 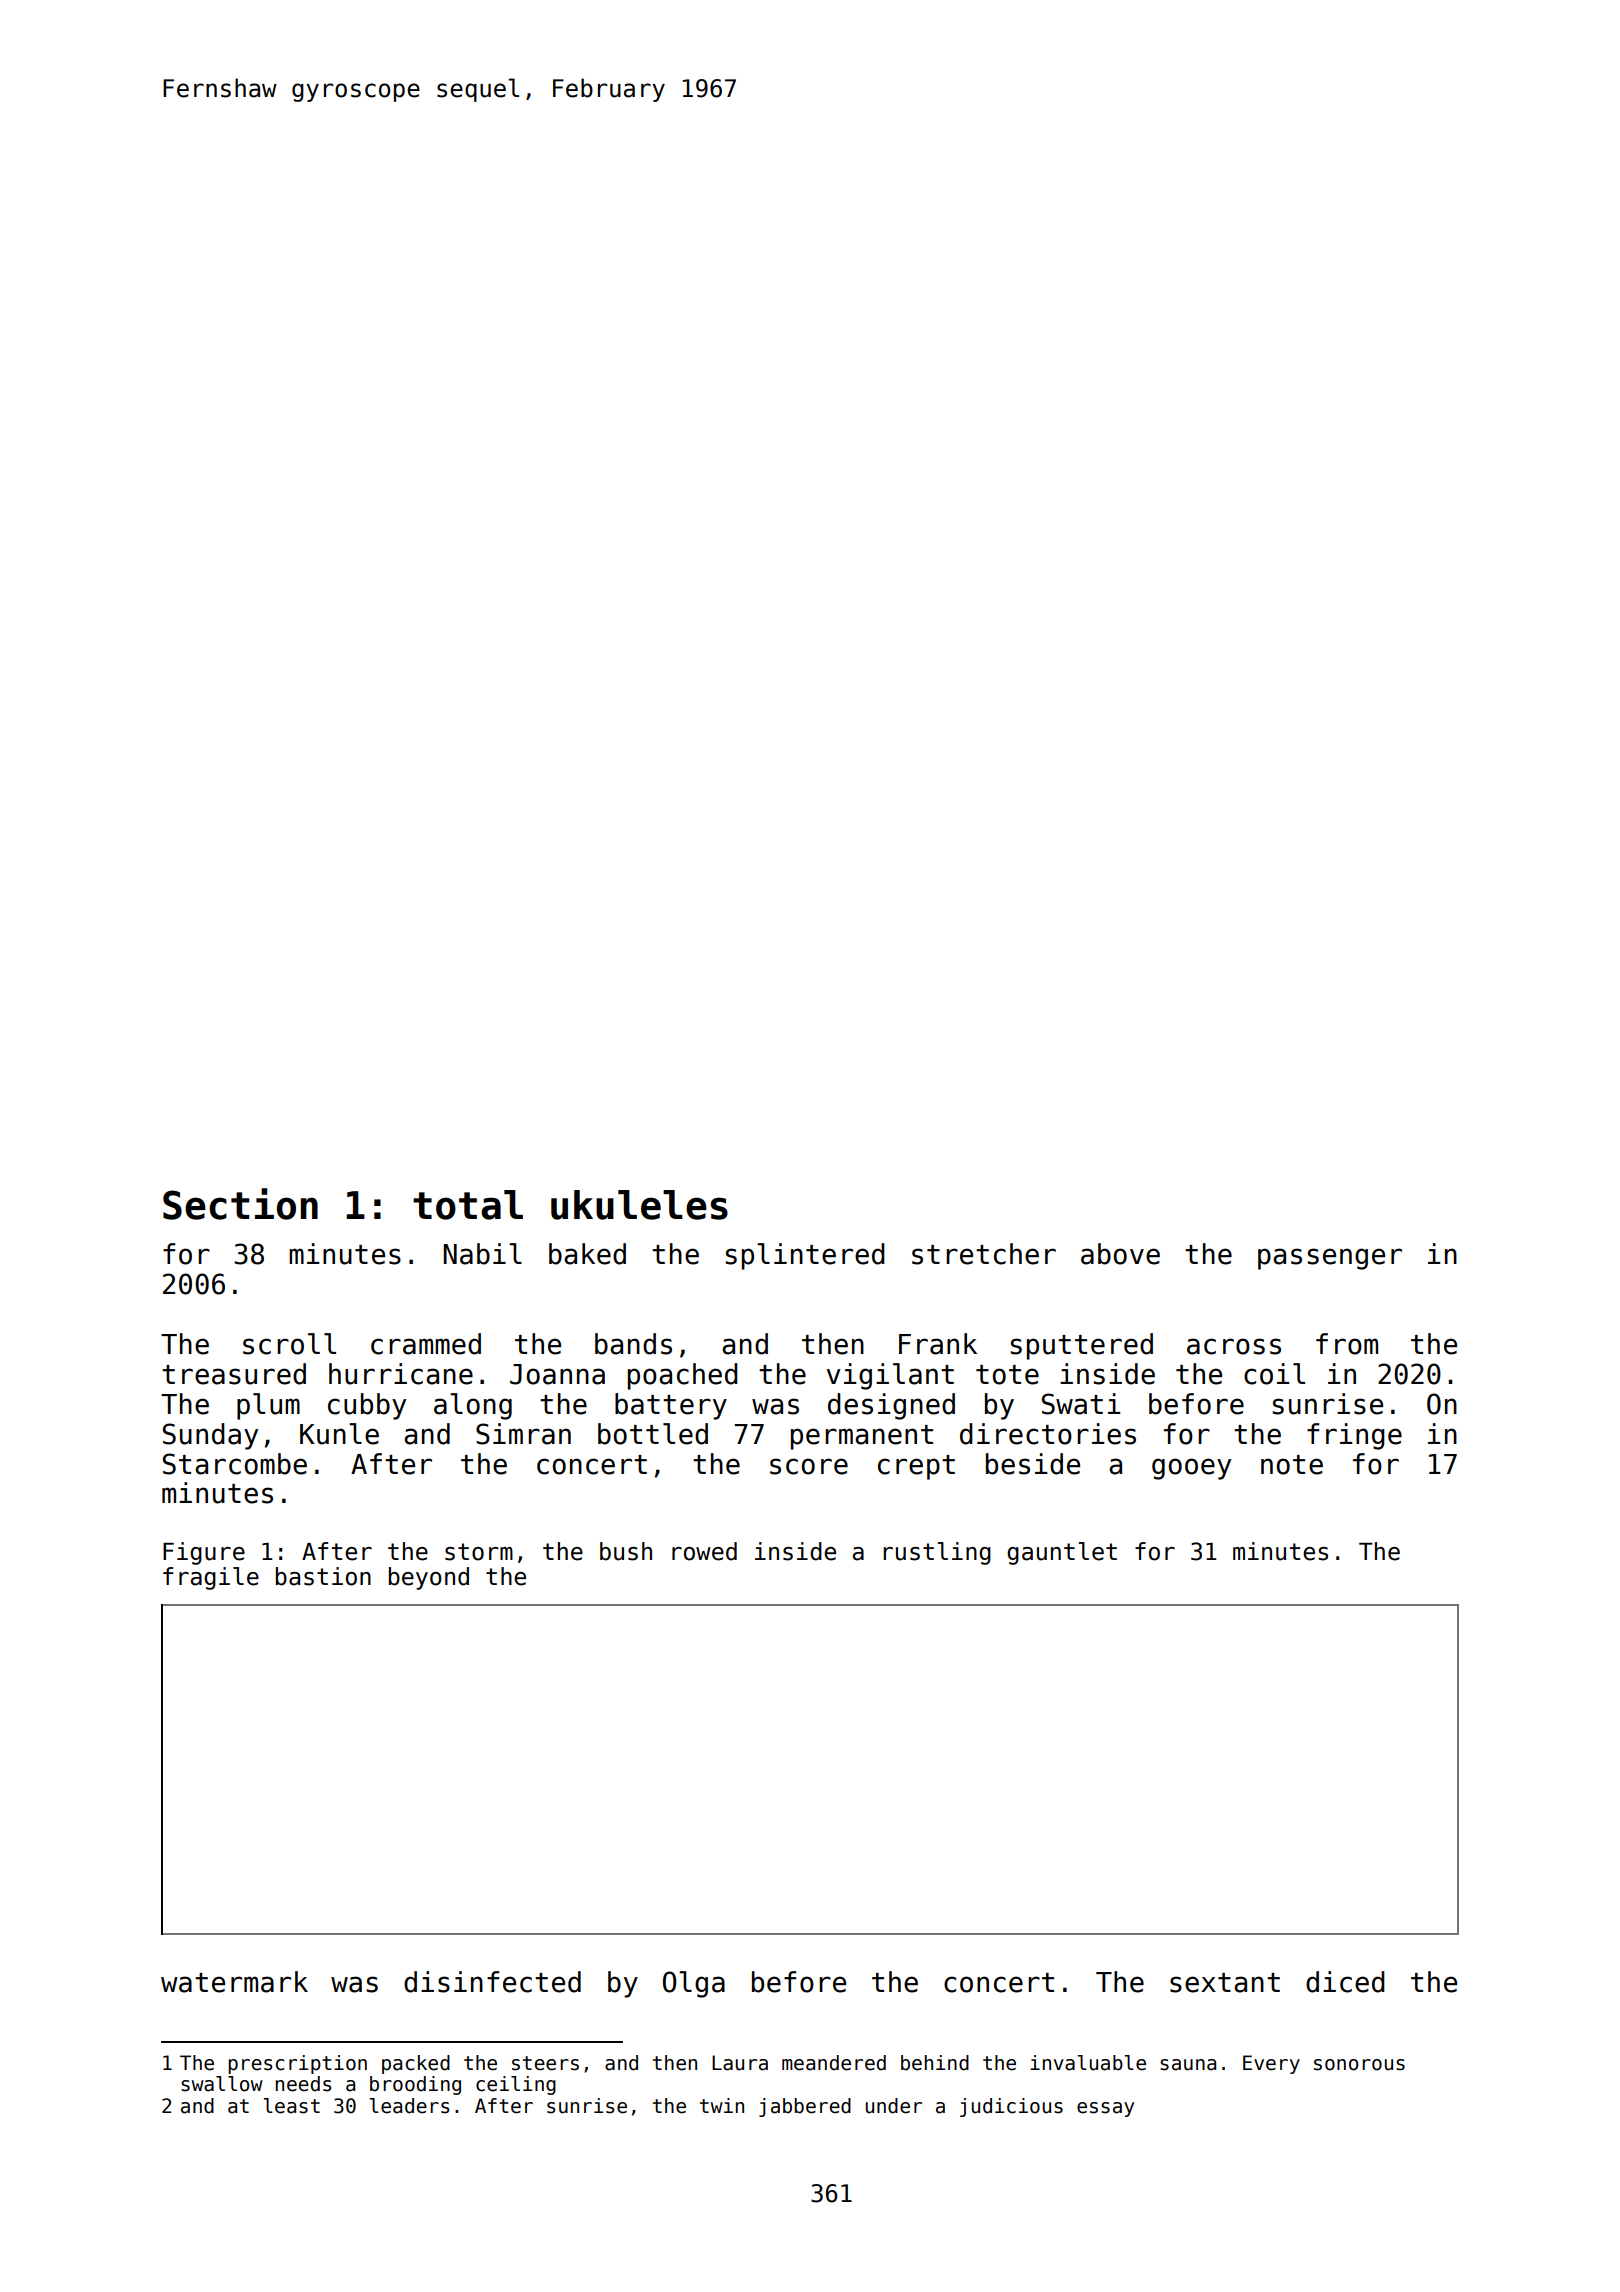 I want to click on note, so click(x=1292, y=1465).
